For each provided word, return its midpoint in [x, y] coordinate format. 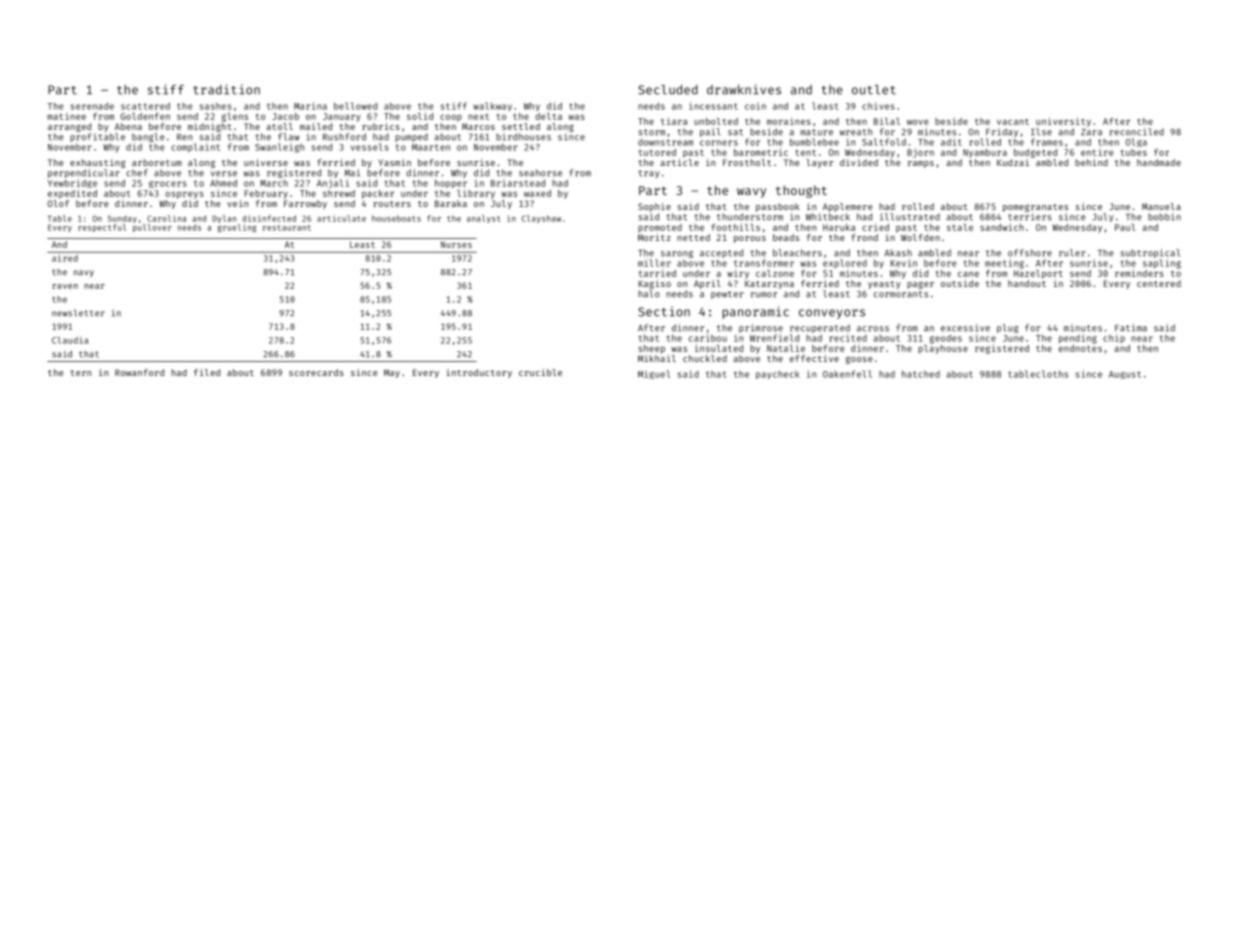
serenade [92, 106]
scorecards [316, 372]
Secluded [668, 90]
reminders [1139, 273]
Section [664, 311]
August [1125, 375]
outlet [874, 90]
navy [84, 273]
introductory [479, 373]
